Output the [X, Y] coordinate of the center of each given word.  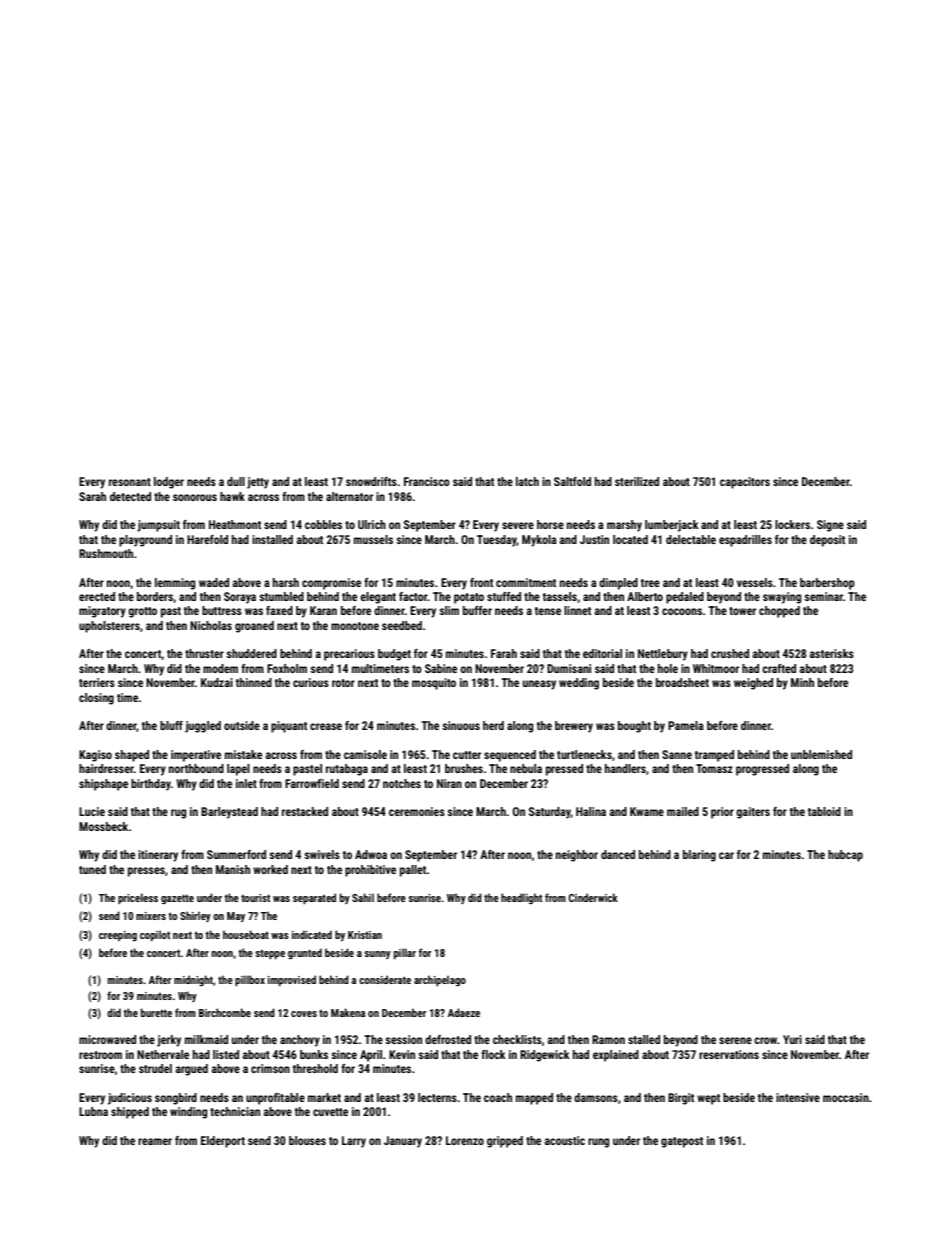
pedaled [685, 598]
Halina [591, 811]
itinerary [158, 856]
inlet [246, 783]
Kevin [402, 1054]
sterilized [637, 481]
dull [236, 481]
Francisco [427, 481]
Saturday [550, 813]
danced [618, 854]
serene [735, 1040]
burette [156, 1012]
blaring [699, 856]
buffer [477, 610]
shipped [130, 1113]
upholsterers [109, 627]
